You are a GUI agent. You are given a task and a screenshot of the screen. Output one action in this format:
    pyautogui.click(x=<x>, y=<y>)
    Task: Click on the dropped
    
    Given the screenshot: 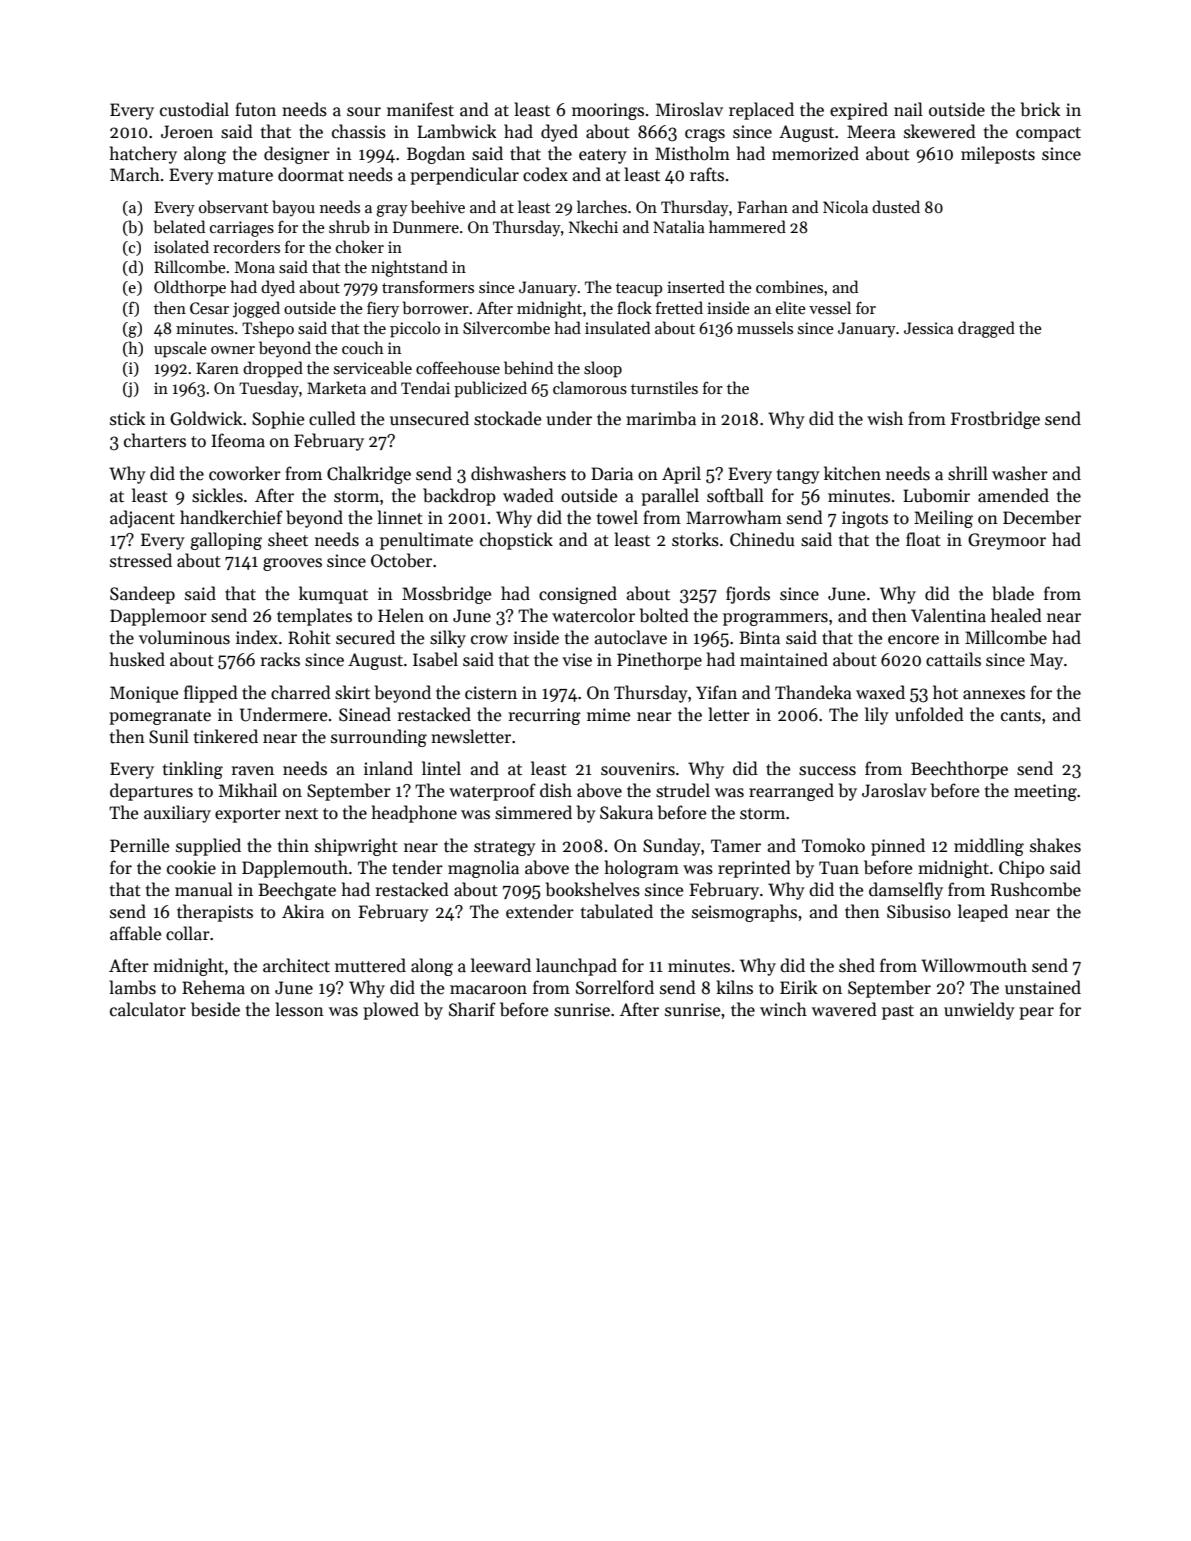 What is the action you would take?
    pyautogui.click(x=273, y=369)
